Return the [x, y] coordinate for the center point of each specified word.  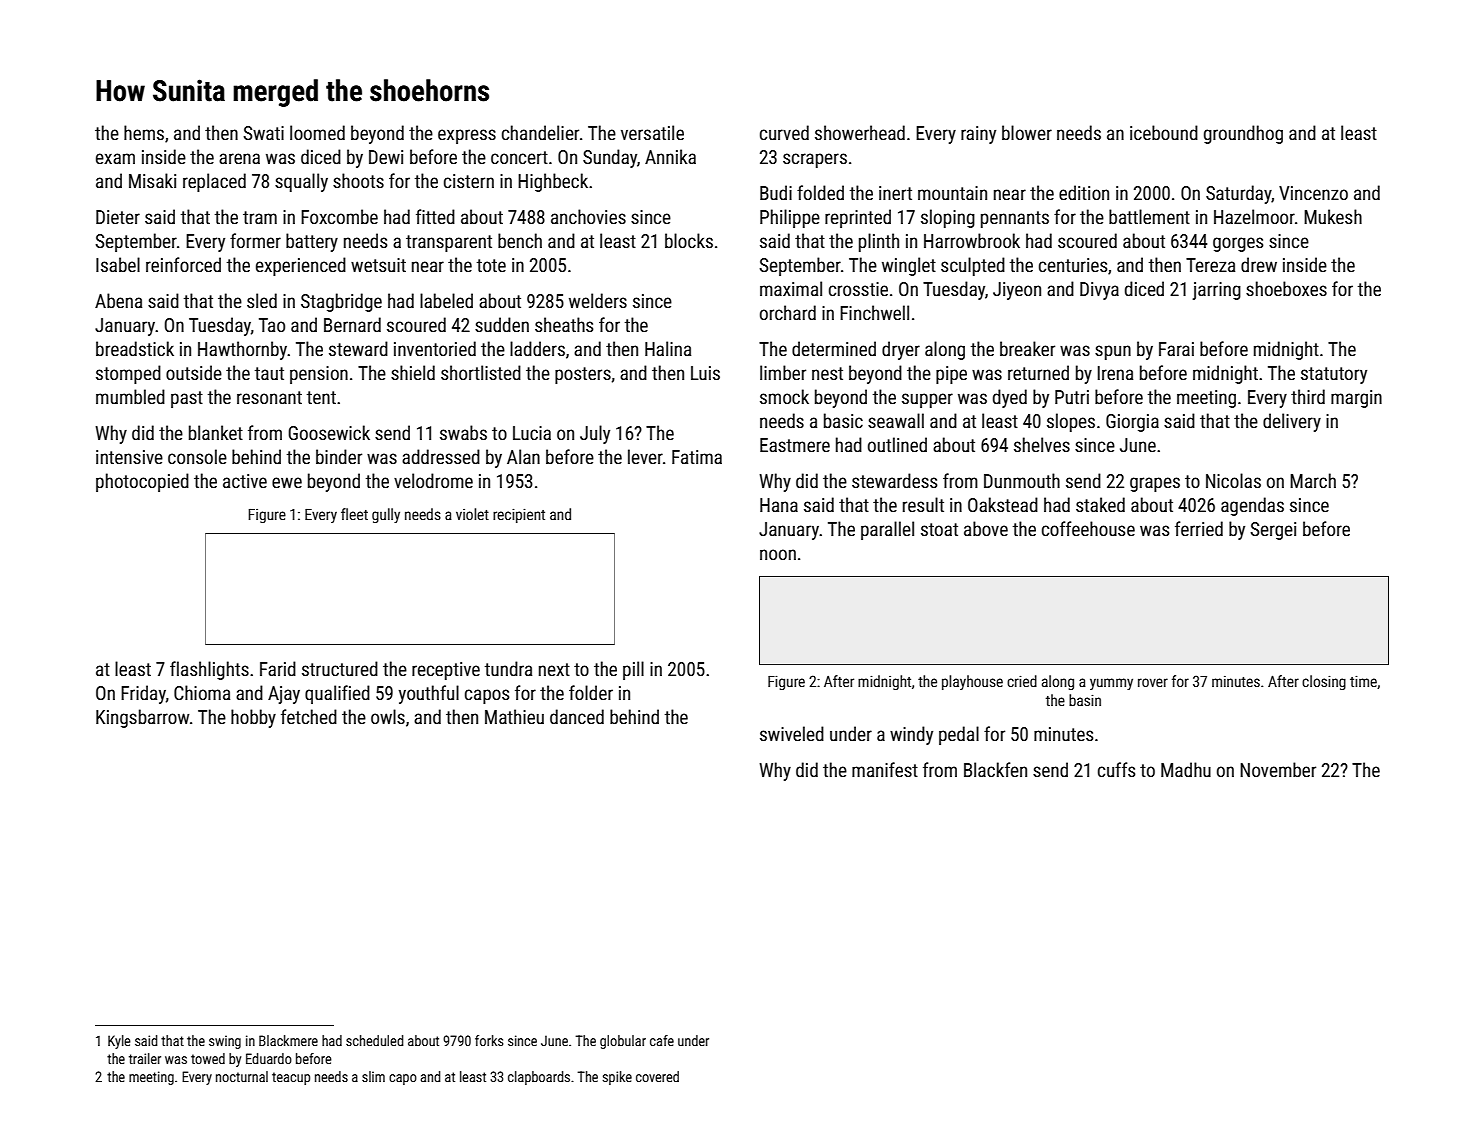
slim [373, 1076]
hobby [253, 718]
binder [339, 456]
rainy [978, 135]
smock [784, 396]
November [1278, 769]
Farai [1176, 349]
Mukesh [1333, 216]
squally [301, 182]
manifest [885, 769]
